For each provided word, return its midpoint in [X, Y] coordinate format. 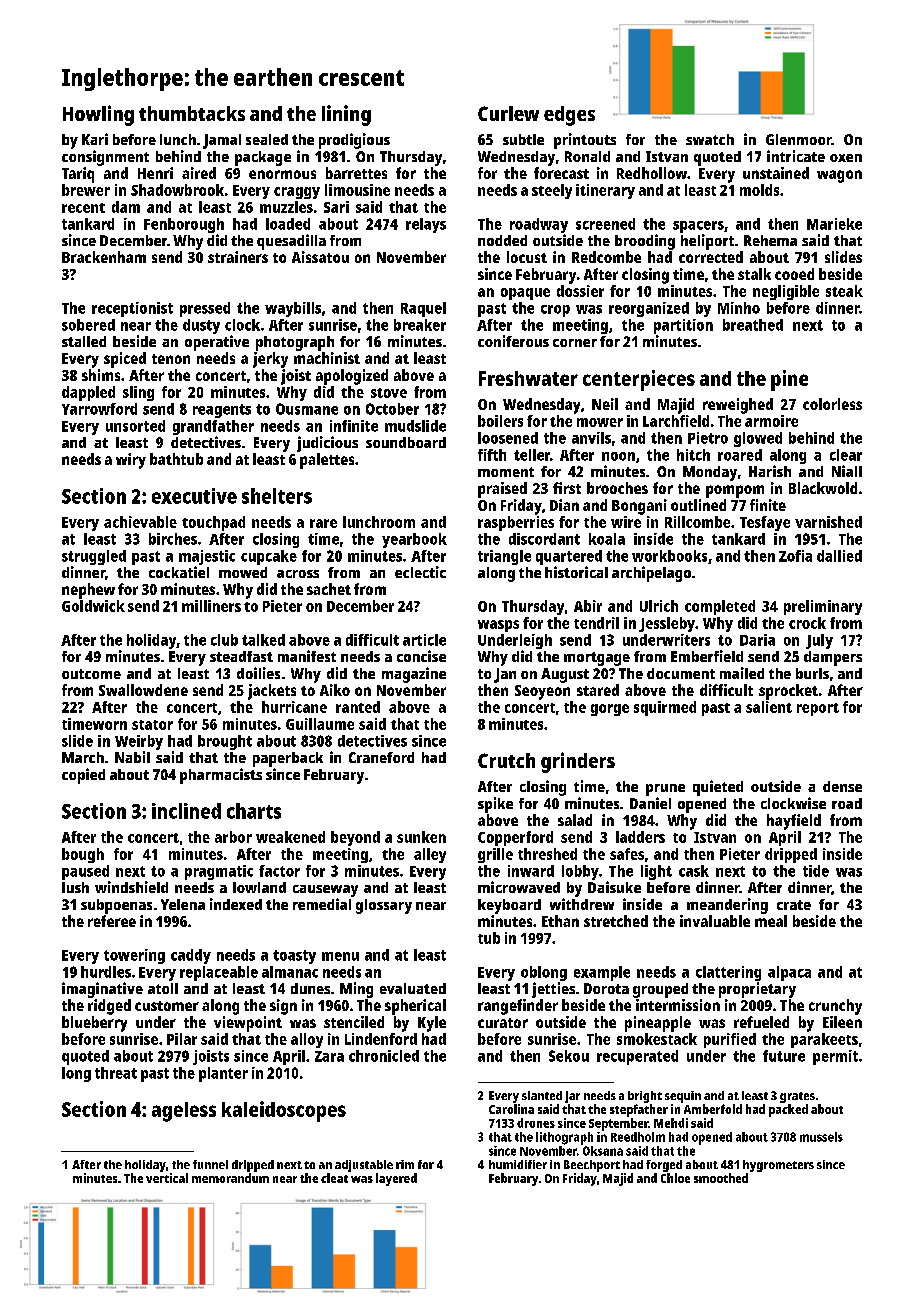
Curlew [508, 113]
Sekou [569, 1056]
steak [844, 291]
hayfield [794, 822]
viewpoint [248, 1024]
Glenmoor [798, 139]
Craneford [381, 757]
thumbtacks [192, 113]
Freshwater [528, 378]
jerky [270, 360]
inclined [186, 811]
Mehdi [671, 1123]
